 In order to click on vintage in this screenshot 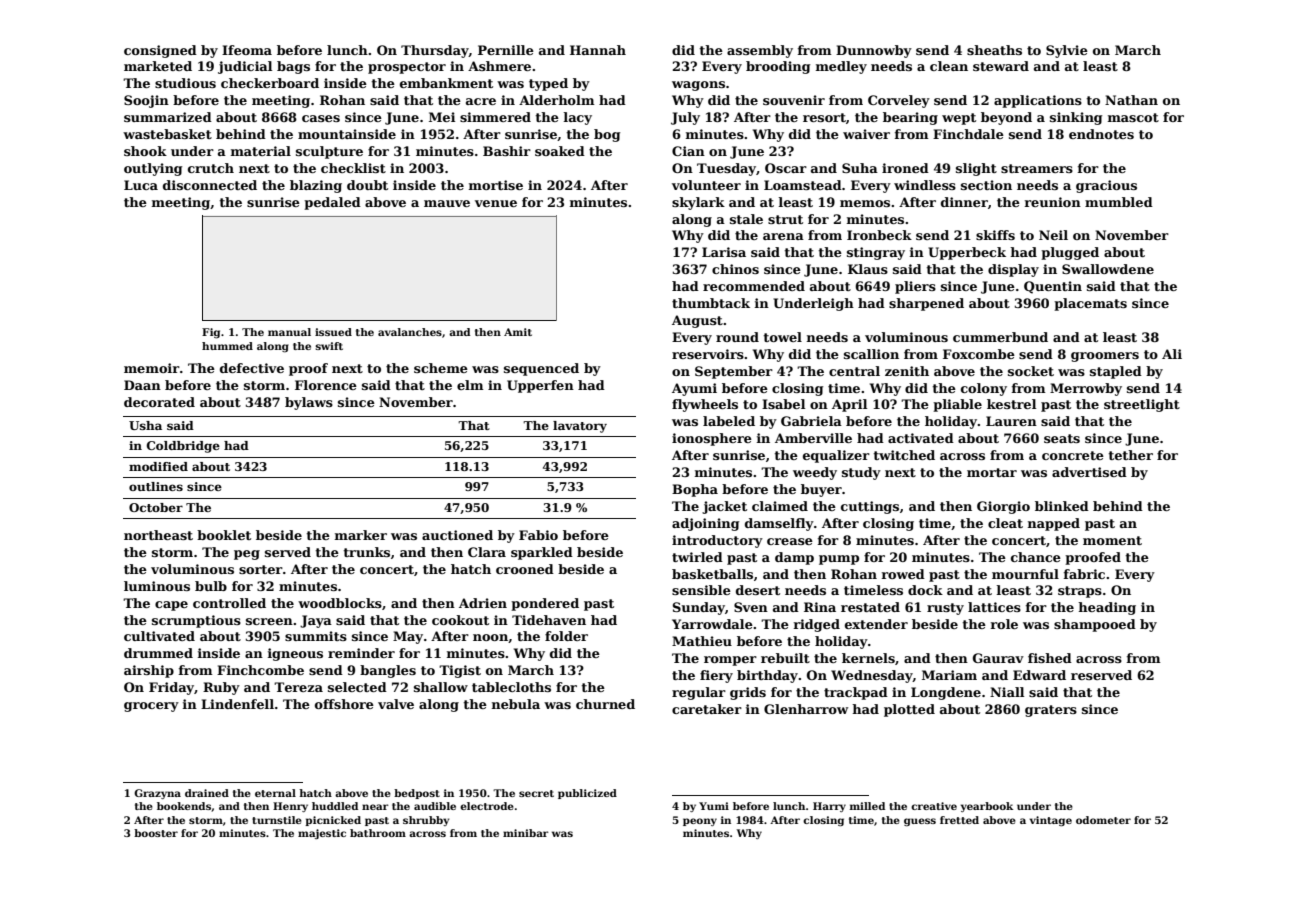, I will do `click(1050, 821)`.
